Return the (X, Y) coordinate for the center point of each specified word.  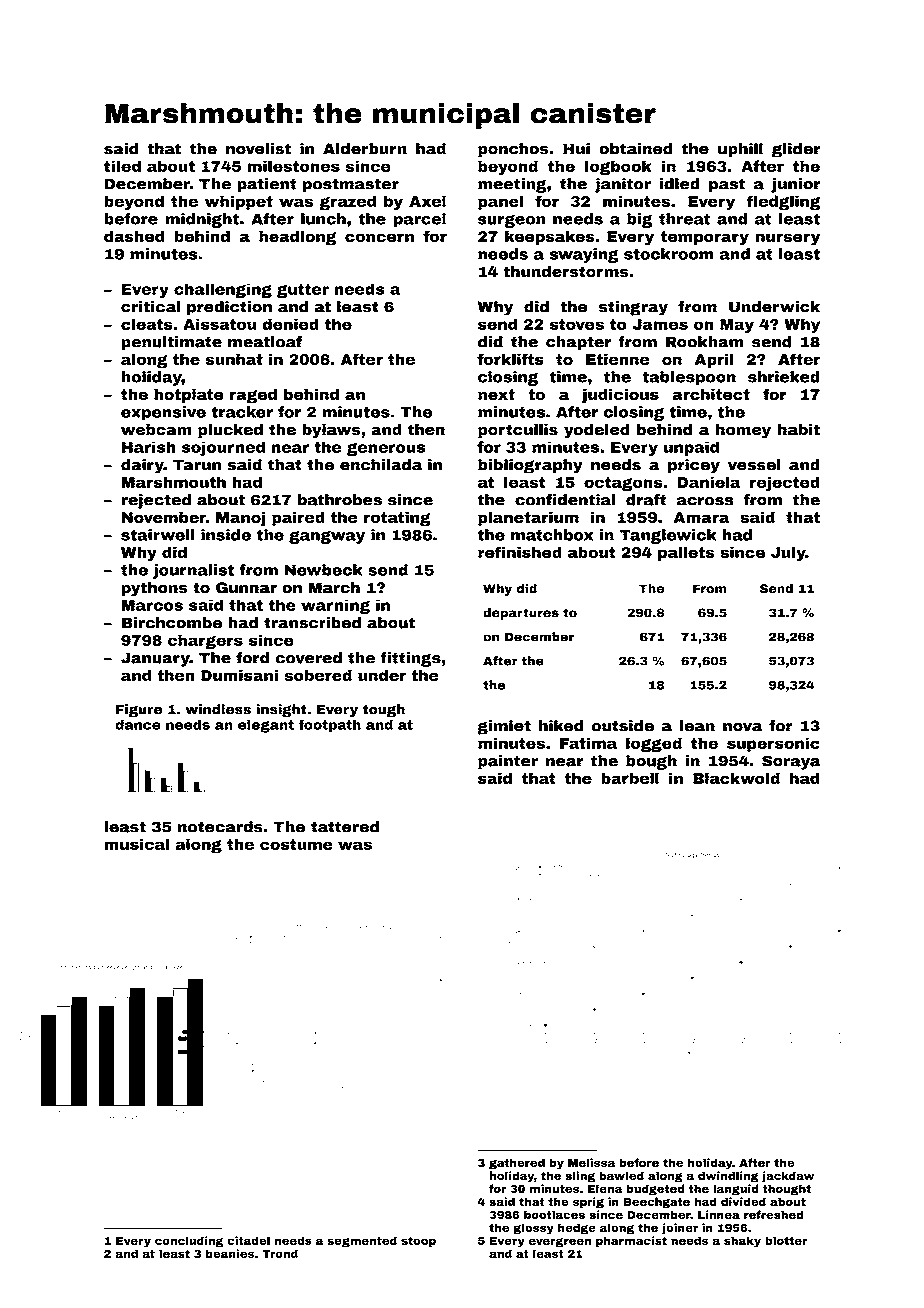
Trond (280, 1253)
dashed (134, 236)
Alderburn (365, 149)
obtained (636, 149)
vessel (754, 465)
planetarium (528, 518)
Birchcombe (172, 623)
